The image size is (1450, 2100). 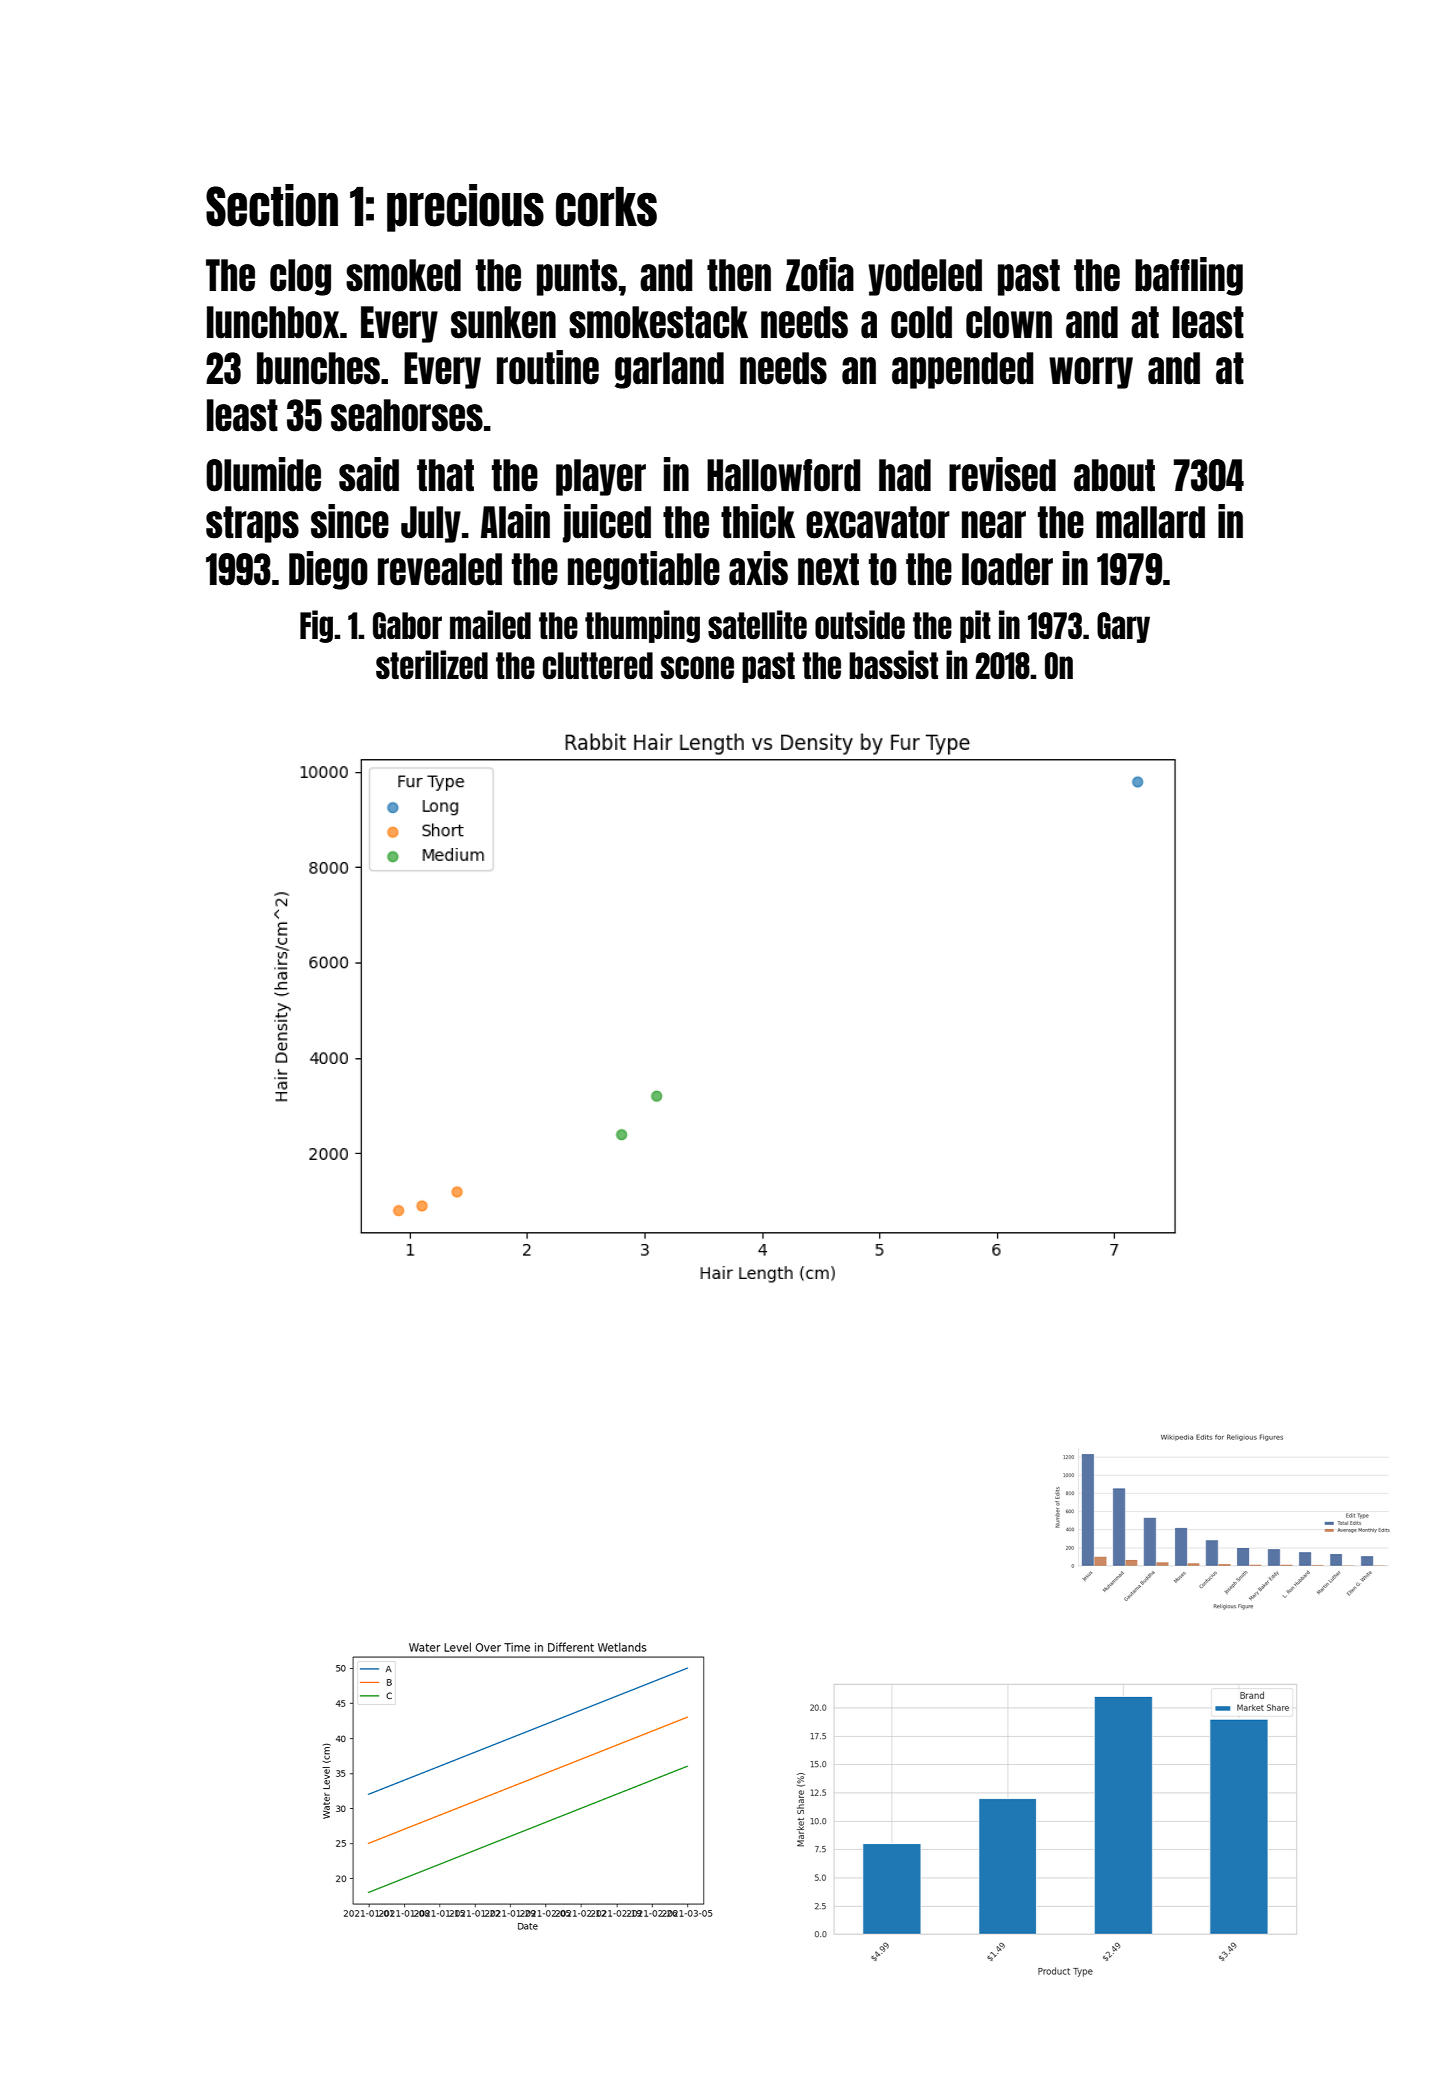 What do you see at coordinates (601, 477) in the document?
I see `player` at bounding box center [601, 477].
